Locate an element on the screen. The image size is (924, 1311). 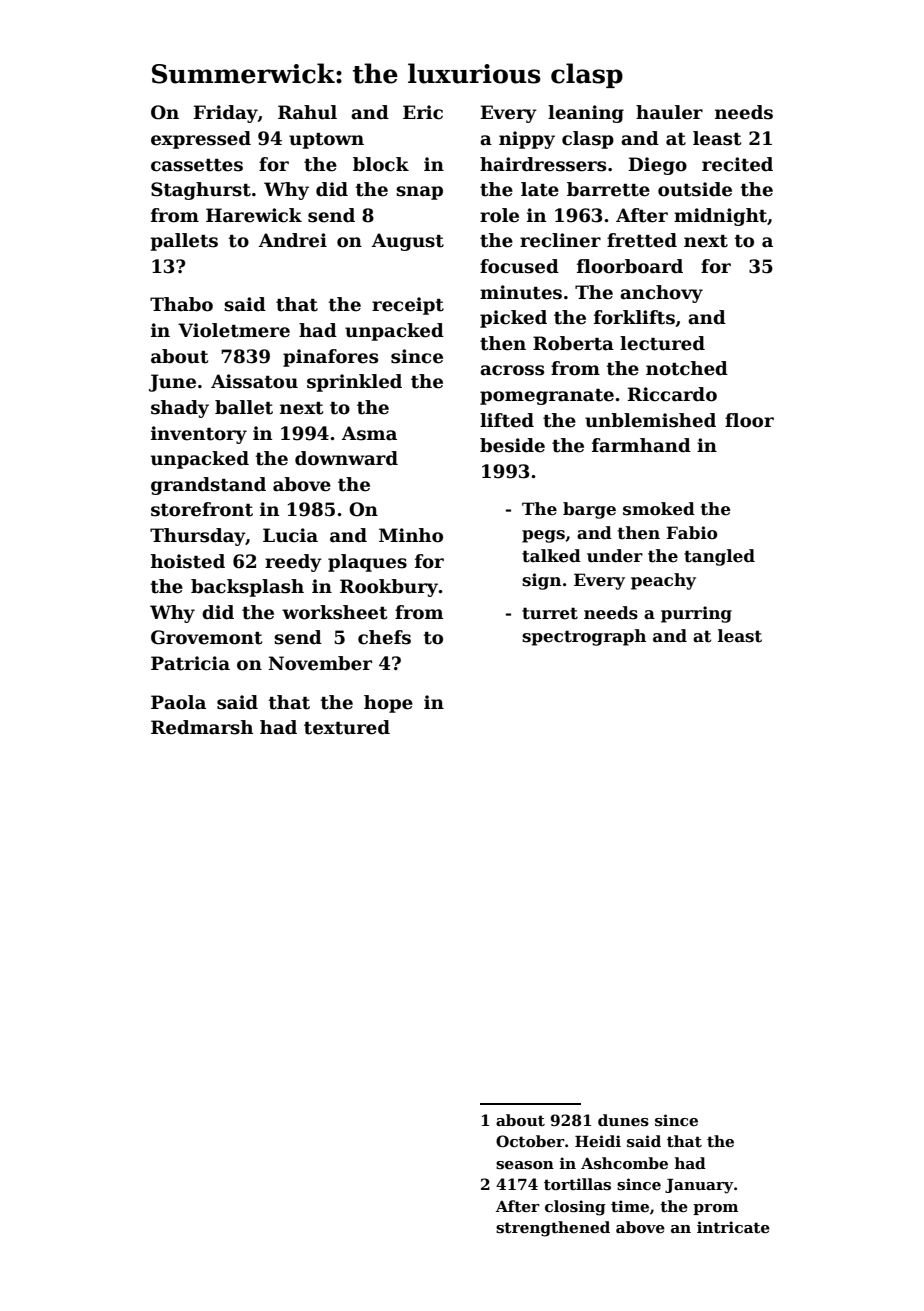
season is located at coordinates (525, 1165).
